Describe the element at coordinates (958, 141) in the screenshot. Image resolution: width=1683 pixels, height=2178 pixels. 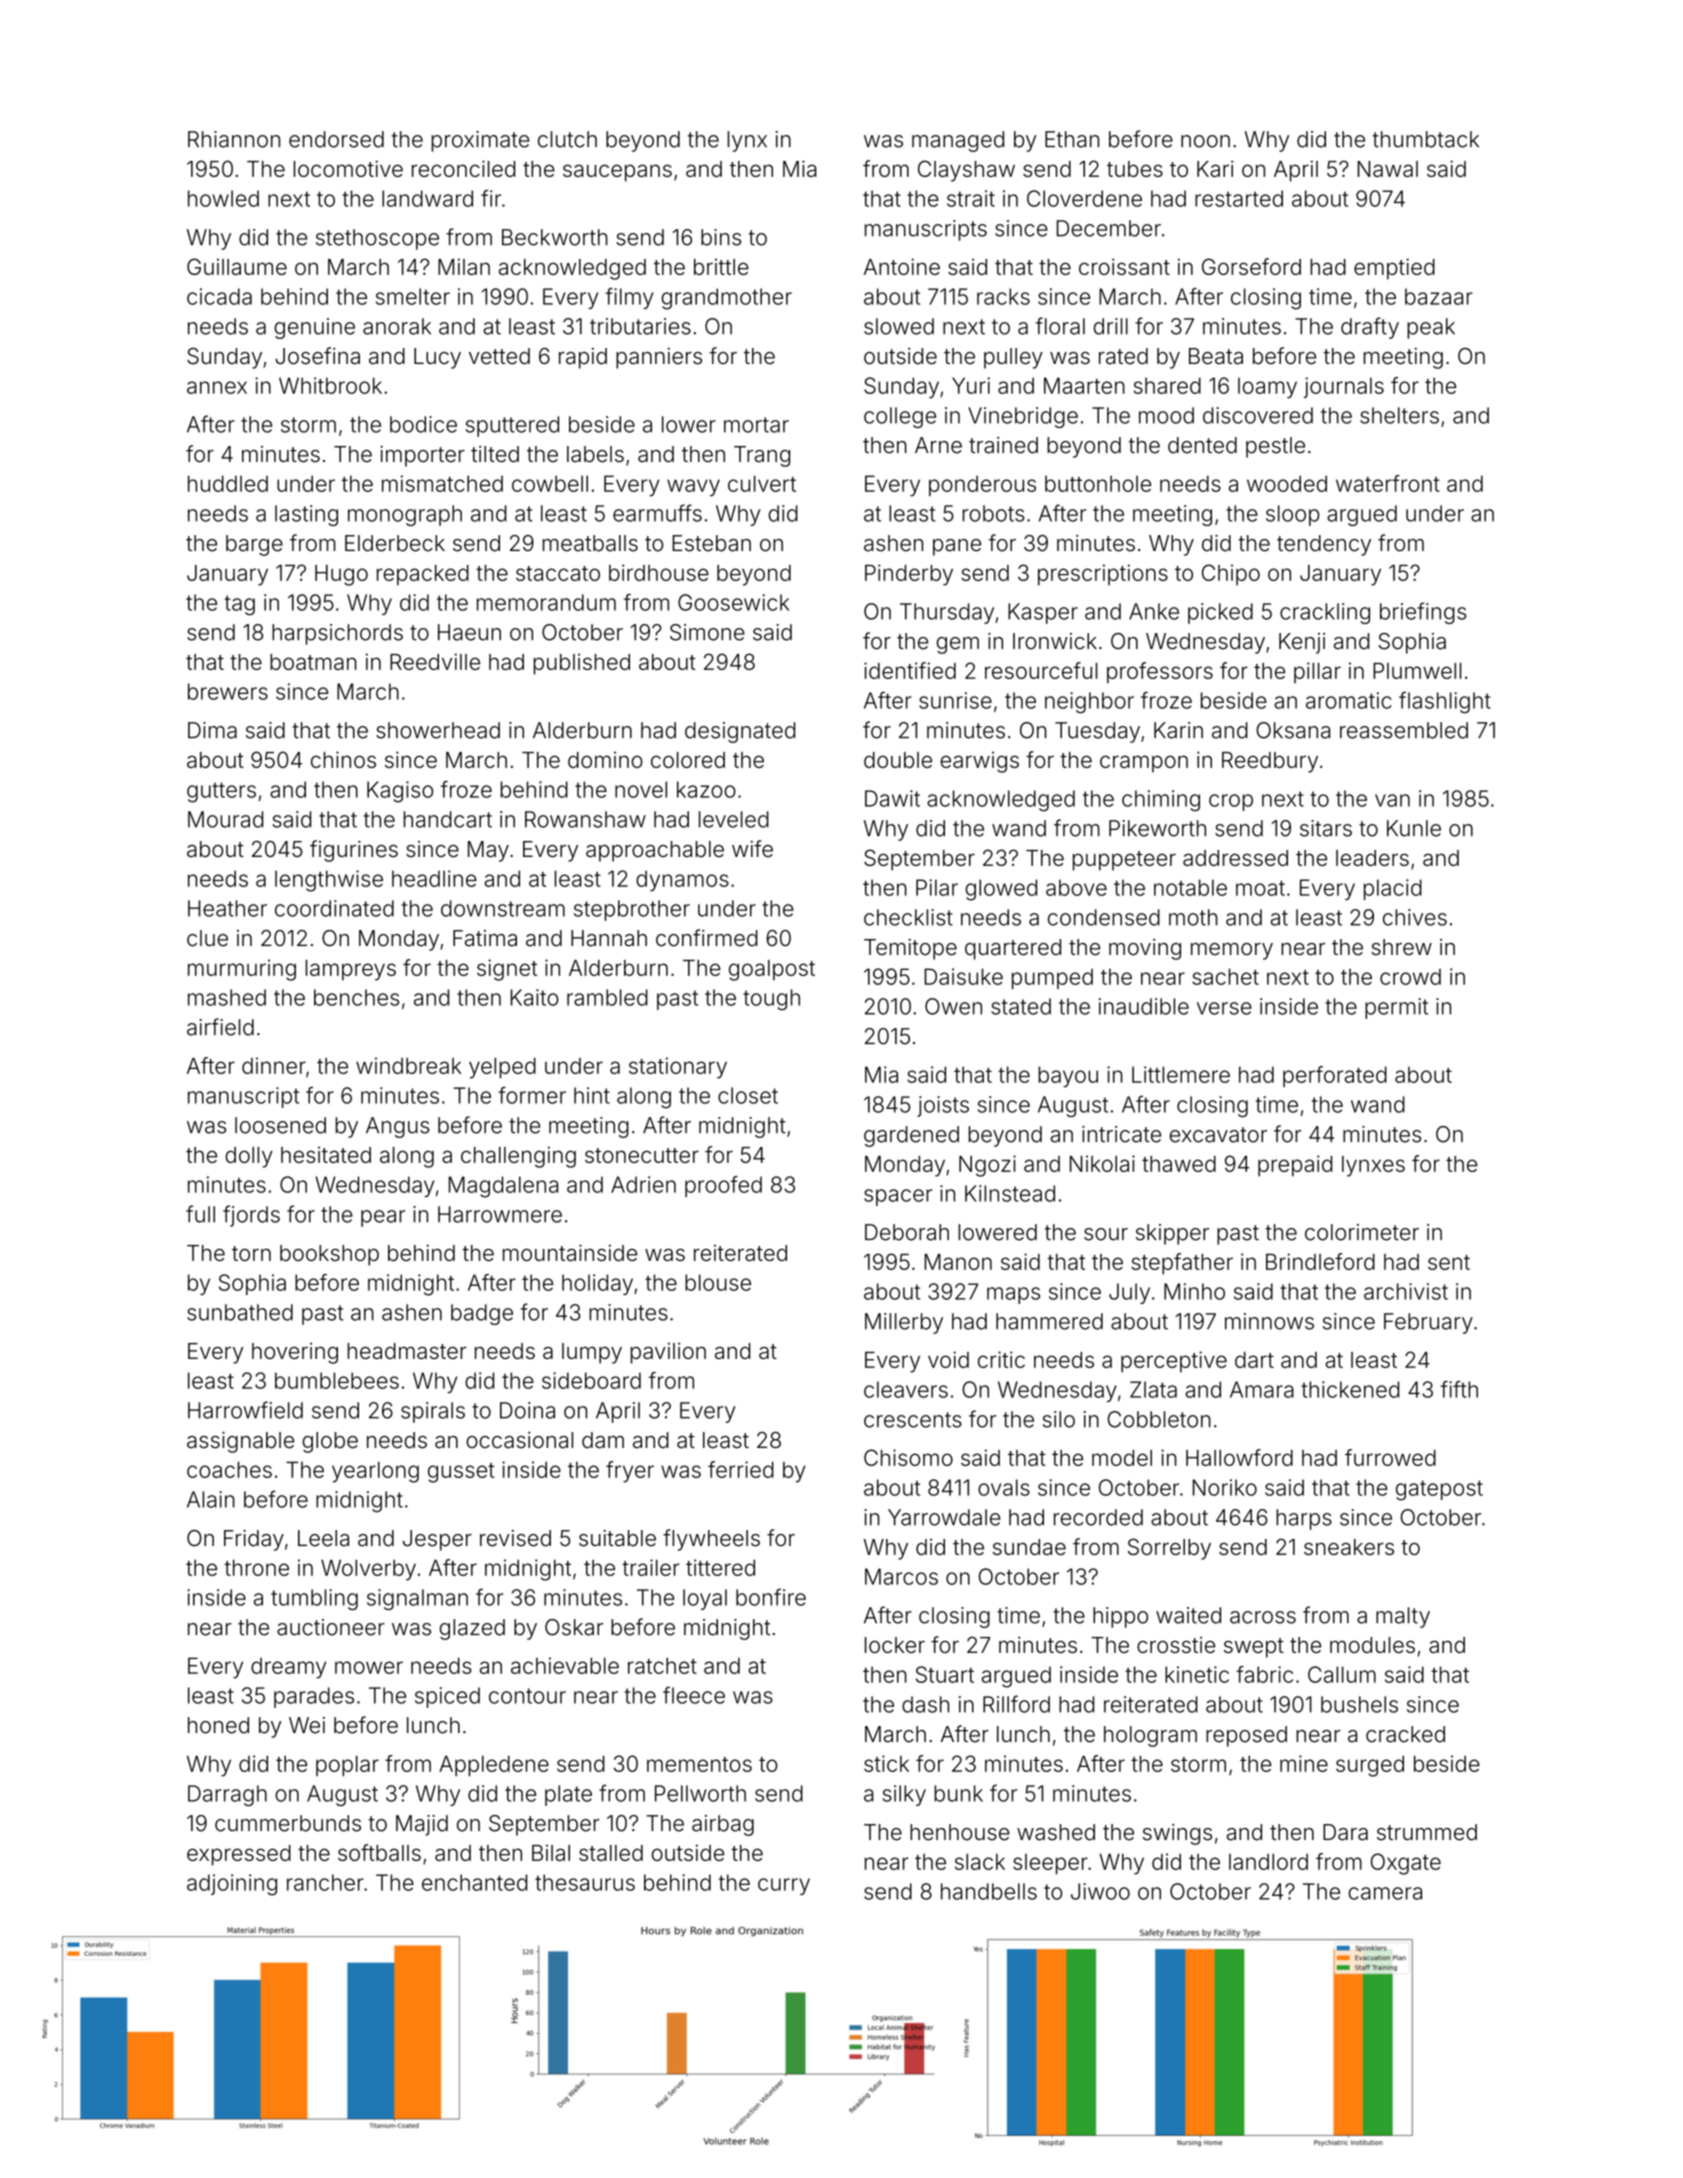
I see `managed` at that location.
